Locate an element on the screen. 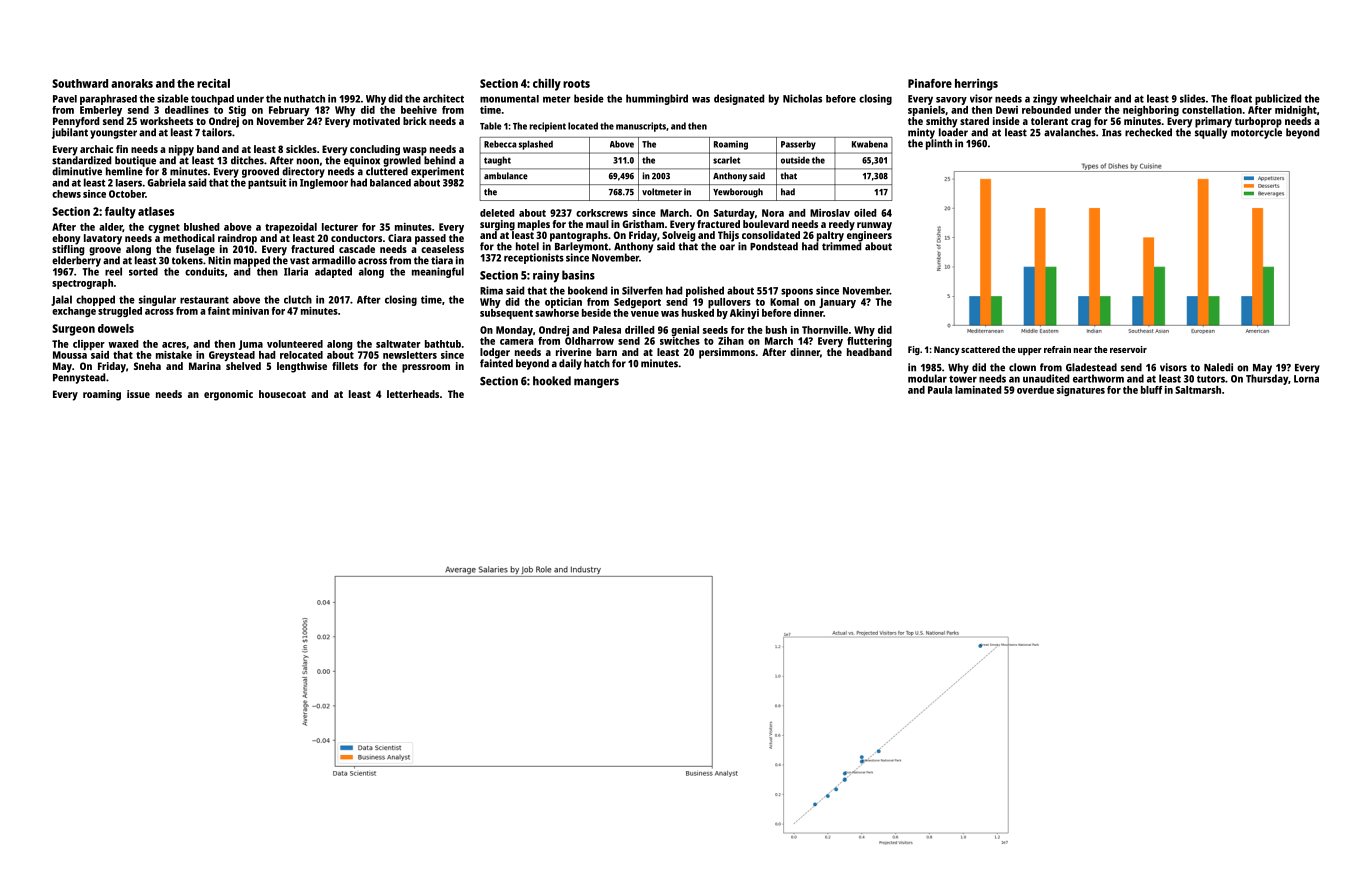 Image resolution: width=1372 pixels, height=887 pixels. Pavel is located at coordinates (65, 99).
